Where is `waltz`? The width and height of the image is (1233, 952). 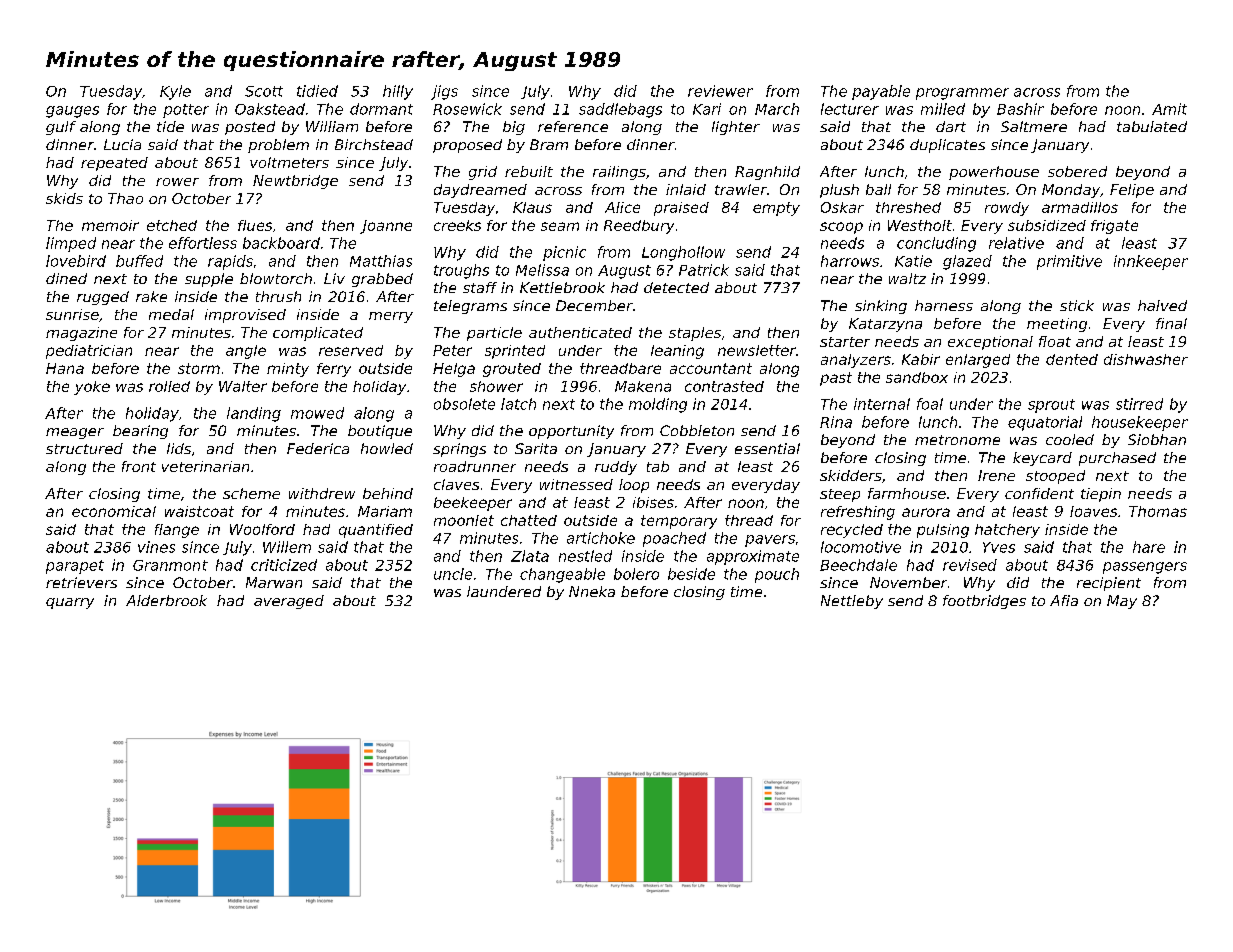
waltz is located at coordinates (907, 278).
